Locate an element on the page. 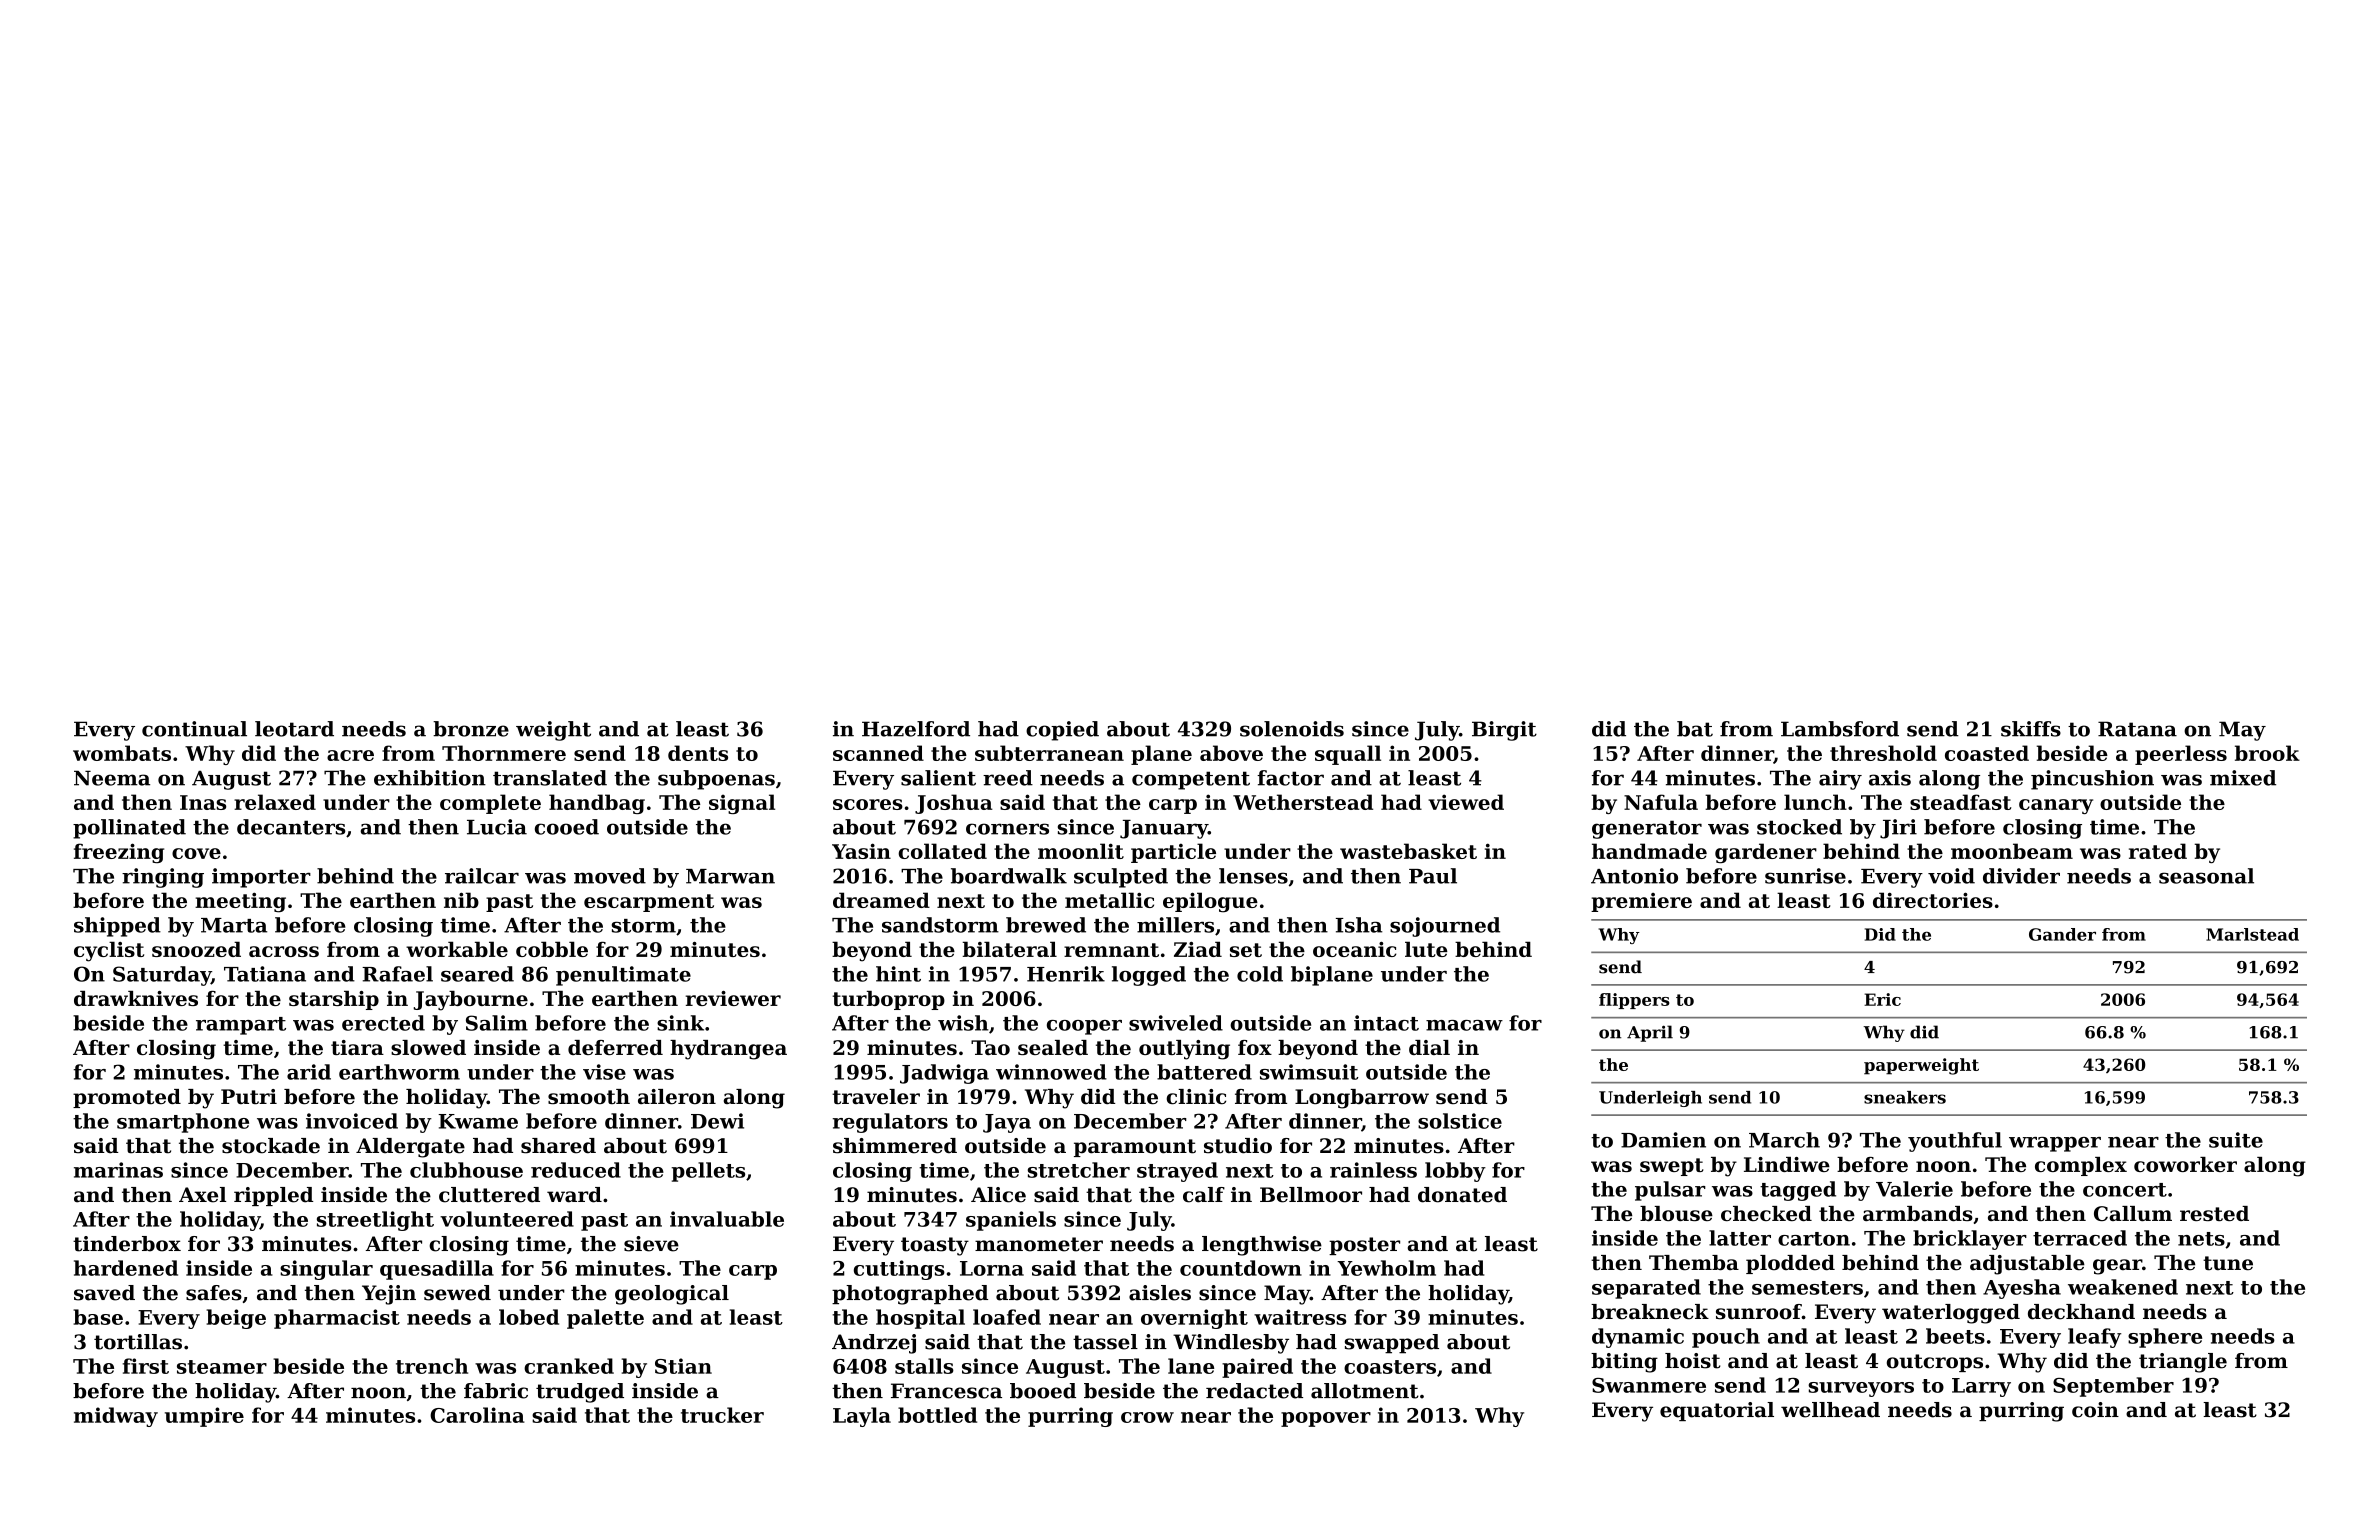 This document has width=2380, height=1540. moved is located at coordinates (610, 876).
